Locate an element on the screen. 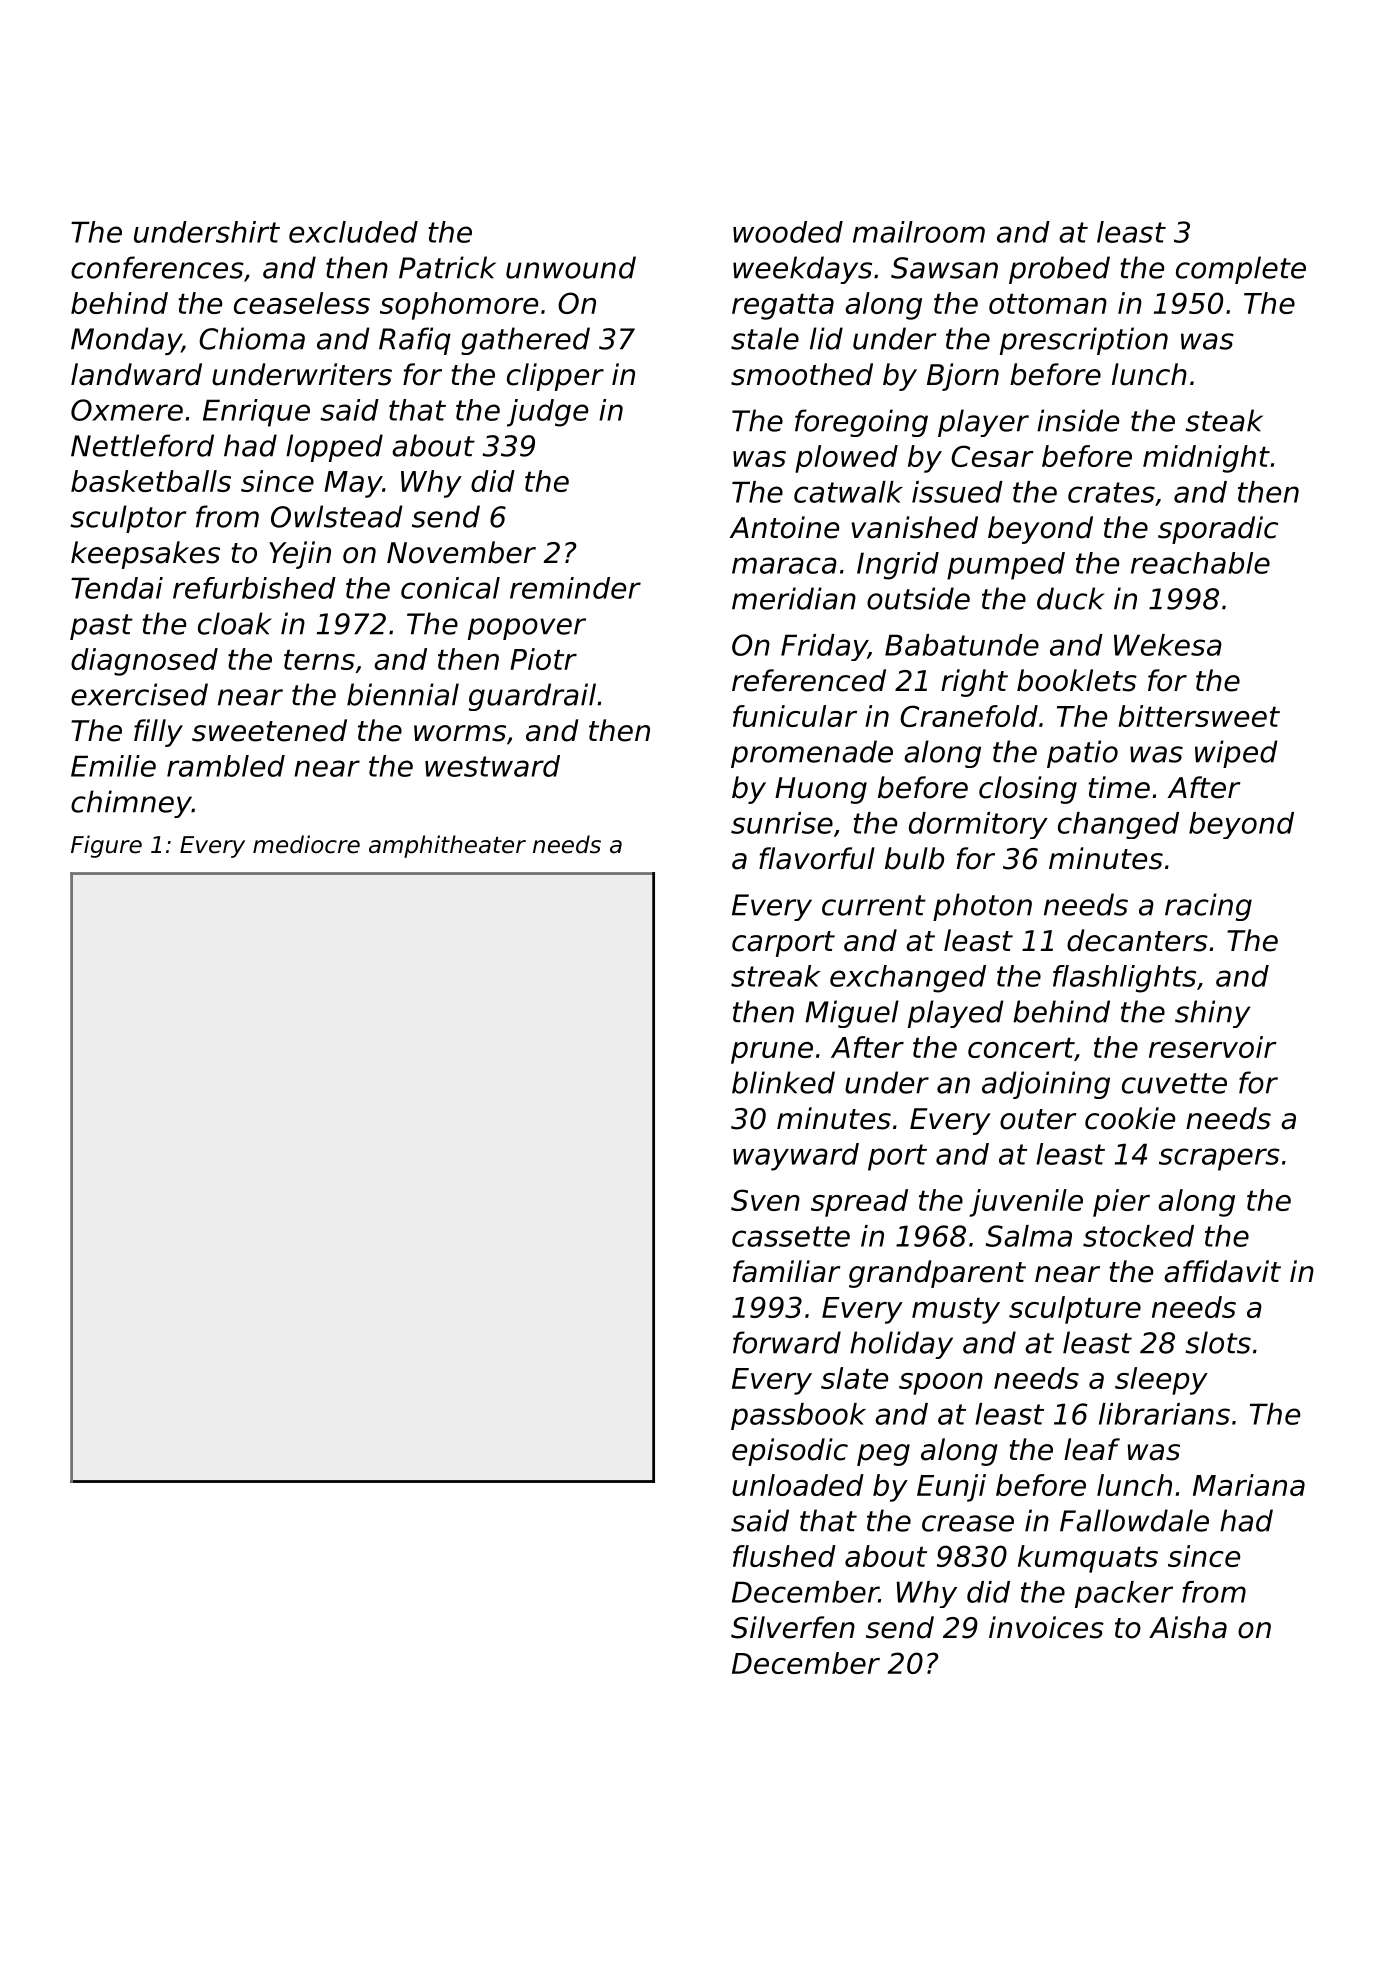  adjoining is located at coordinates (1046, 1085).
